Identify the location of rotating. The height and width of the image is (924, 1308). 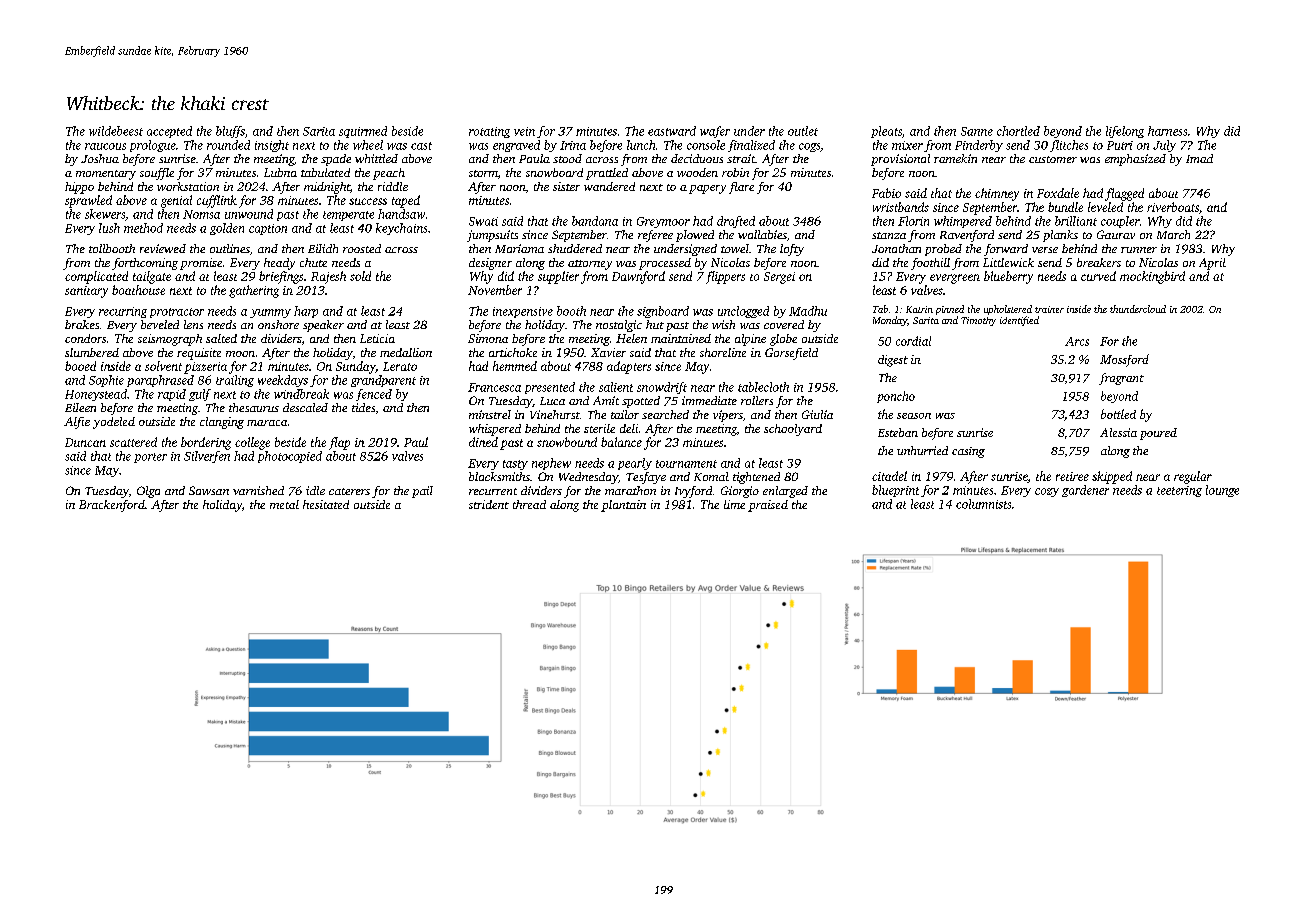
(489, 132).
